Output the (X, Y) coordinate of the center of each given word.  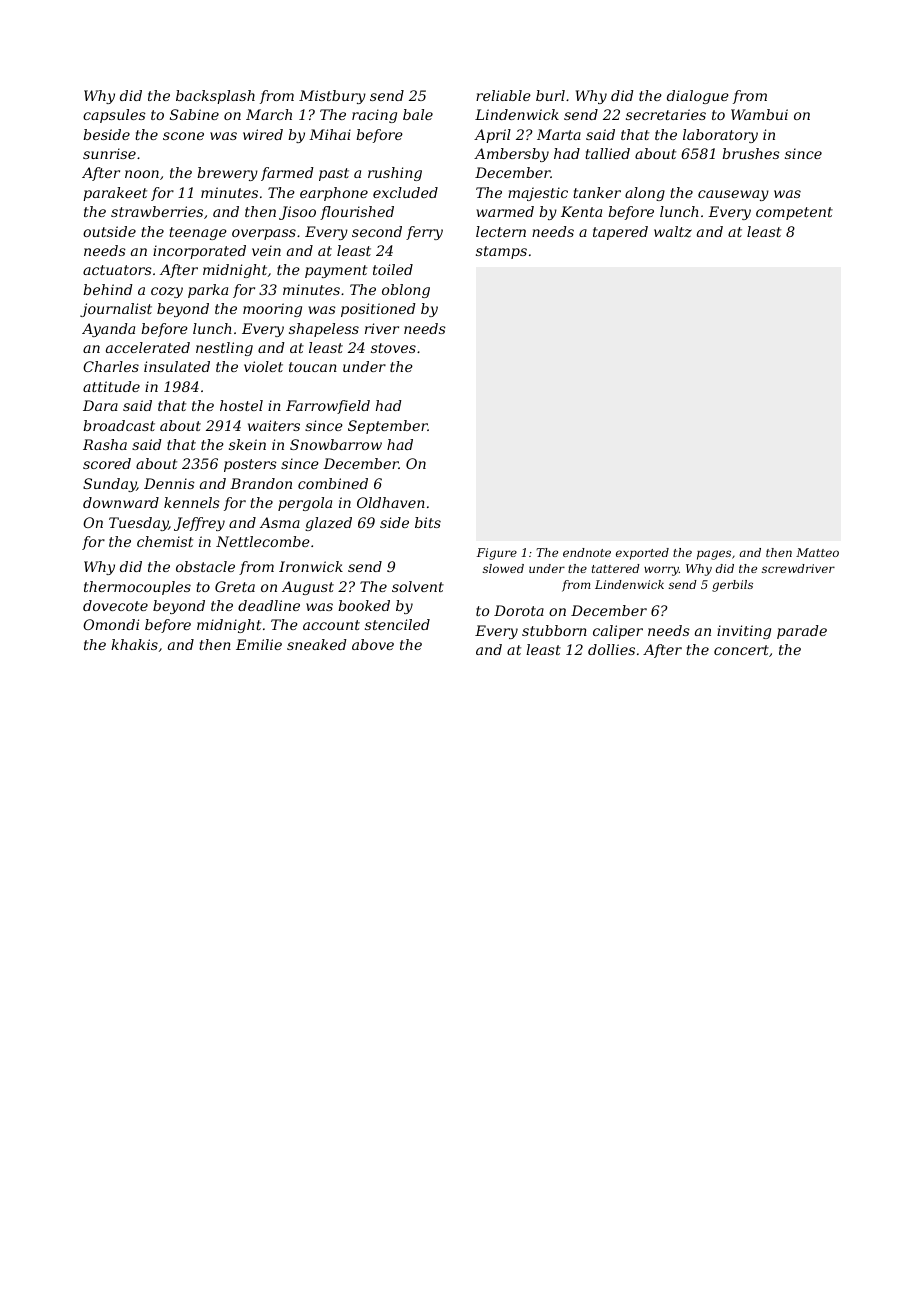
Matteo (817, 552)
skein (247, 444)
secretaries (666, 114)
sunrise (109, 153)
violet (263, 366)
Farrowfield (328, 407)
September (388, 427)
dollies (611, 649)
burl (550, 95)
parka (208, 291)
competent (794, 213)
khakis (134, 644)
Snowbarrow (336, 444)
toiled (393, 269)
